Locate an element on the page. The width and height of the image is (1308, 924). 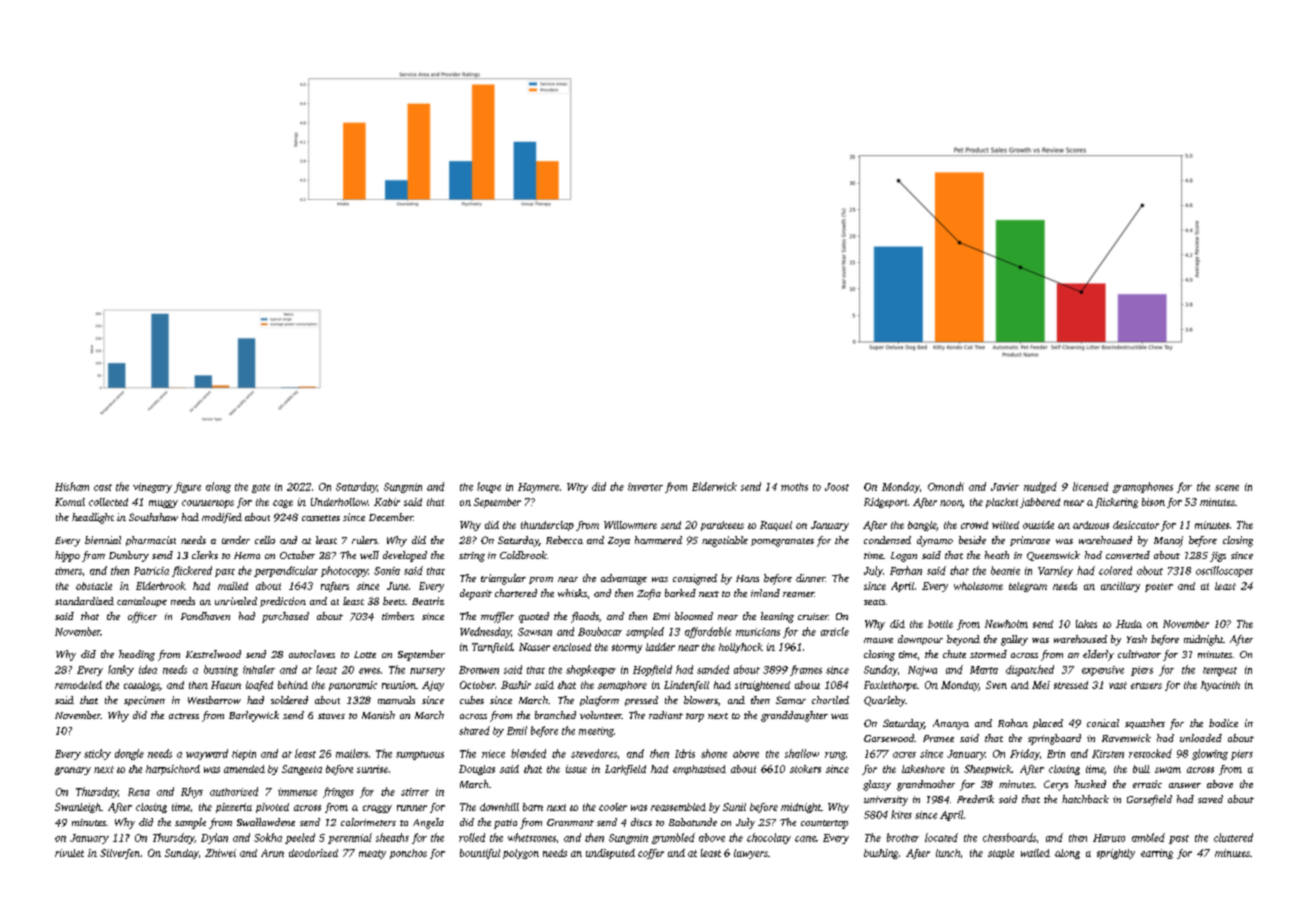
Samar is located at coordinates (791, 700).
